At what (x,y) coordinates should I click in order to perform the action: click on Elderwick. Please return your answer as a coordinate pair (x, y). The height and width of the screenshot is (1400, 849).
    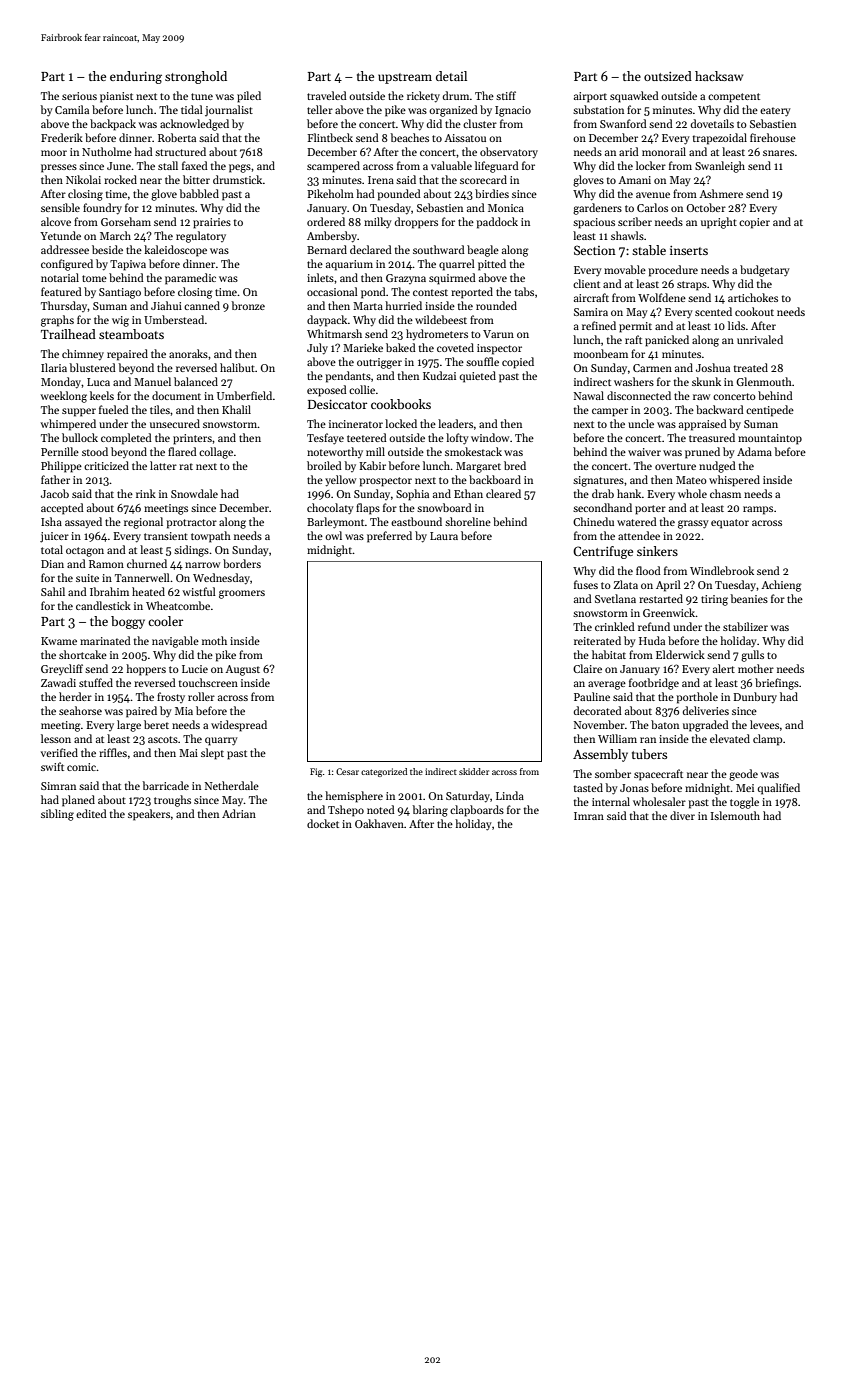
    Looking at the image, I should click on (680, 654).
